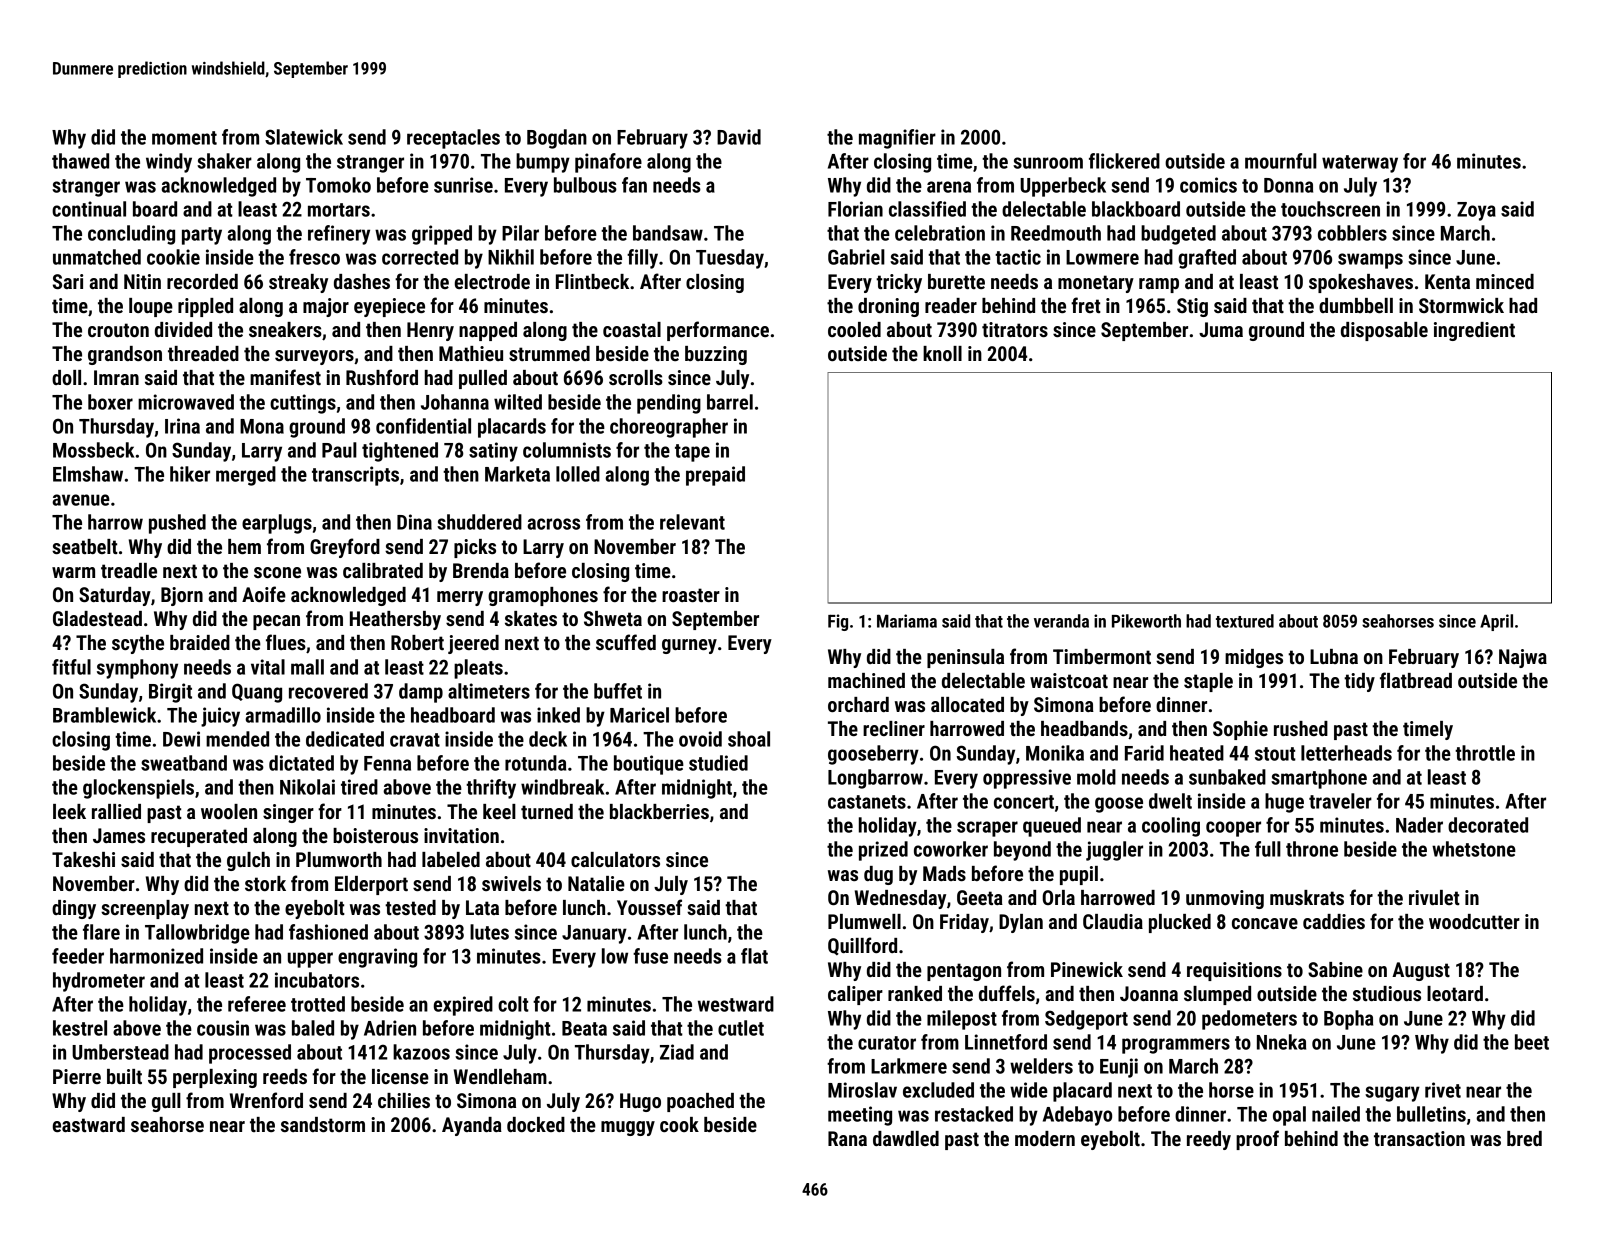 Image resolution: width=1604 pixels, height=1239 pixels. I want to click on hydrometer, so click(99, 982).
